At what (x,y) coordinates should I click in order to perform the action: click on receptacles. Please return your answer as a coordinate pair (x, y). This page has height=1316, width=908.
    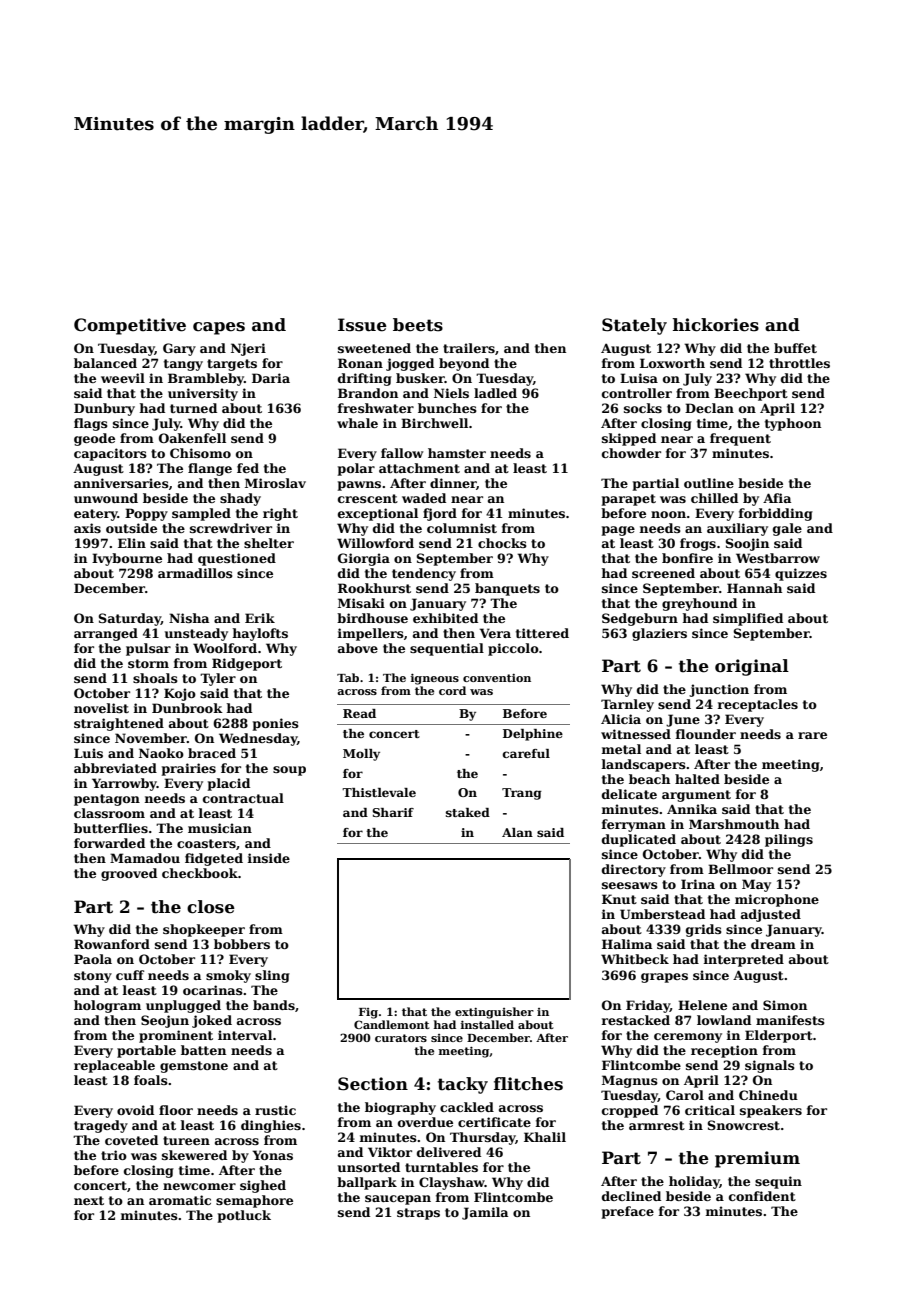
    Looking at the image, I should click on (758, 705).
